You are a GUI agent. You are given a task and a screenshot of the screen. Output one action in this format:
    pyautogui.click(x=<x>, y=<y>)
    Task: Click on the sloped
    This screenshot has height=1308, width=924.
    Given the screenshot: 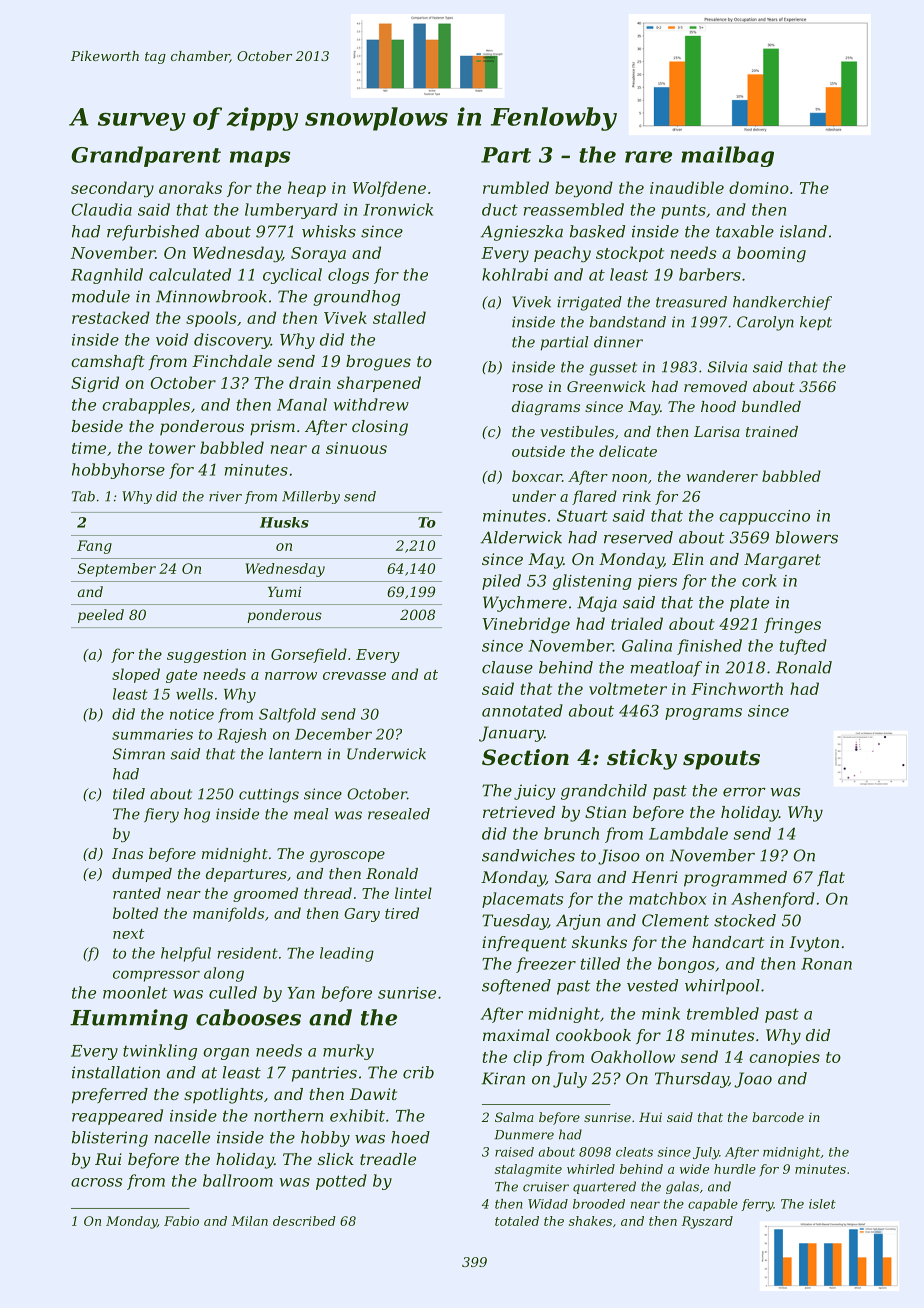 What is the action you would take?
    pyautogui.click(x=136, y=675)
